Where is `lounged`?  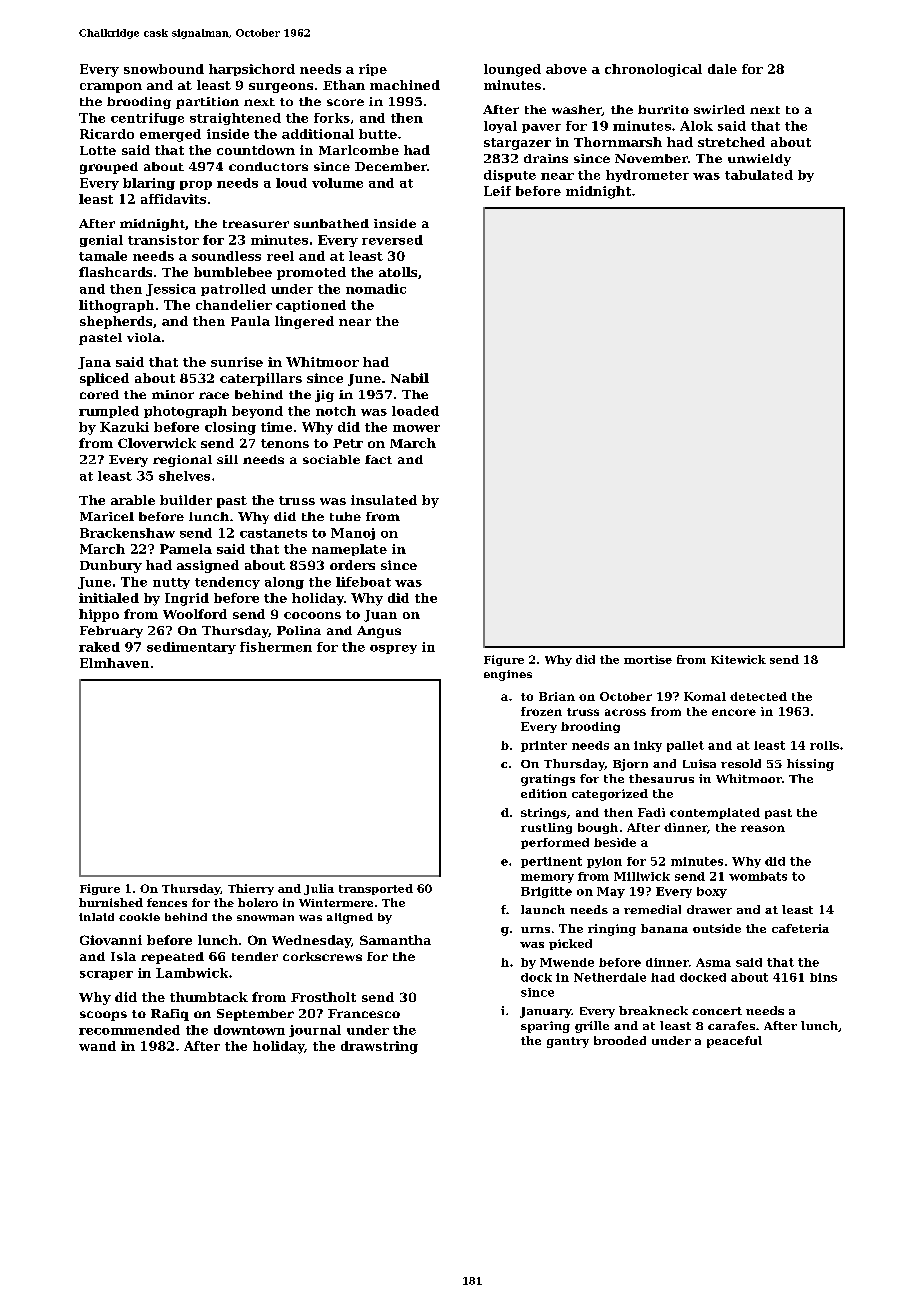
lounged is located at coordinates (512, 70).
